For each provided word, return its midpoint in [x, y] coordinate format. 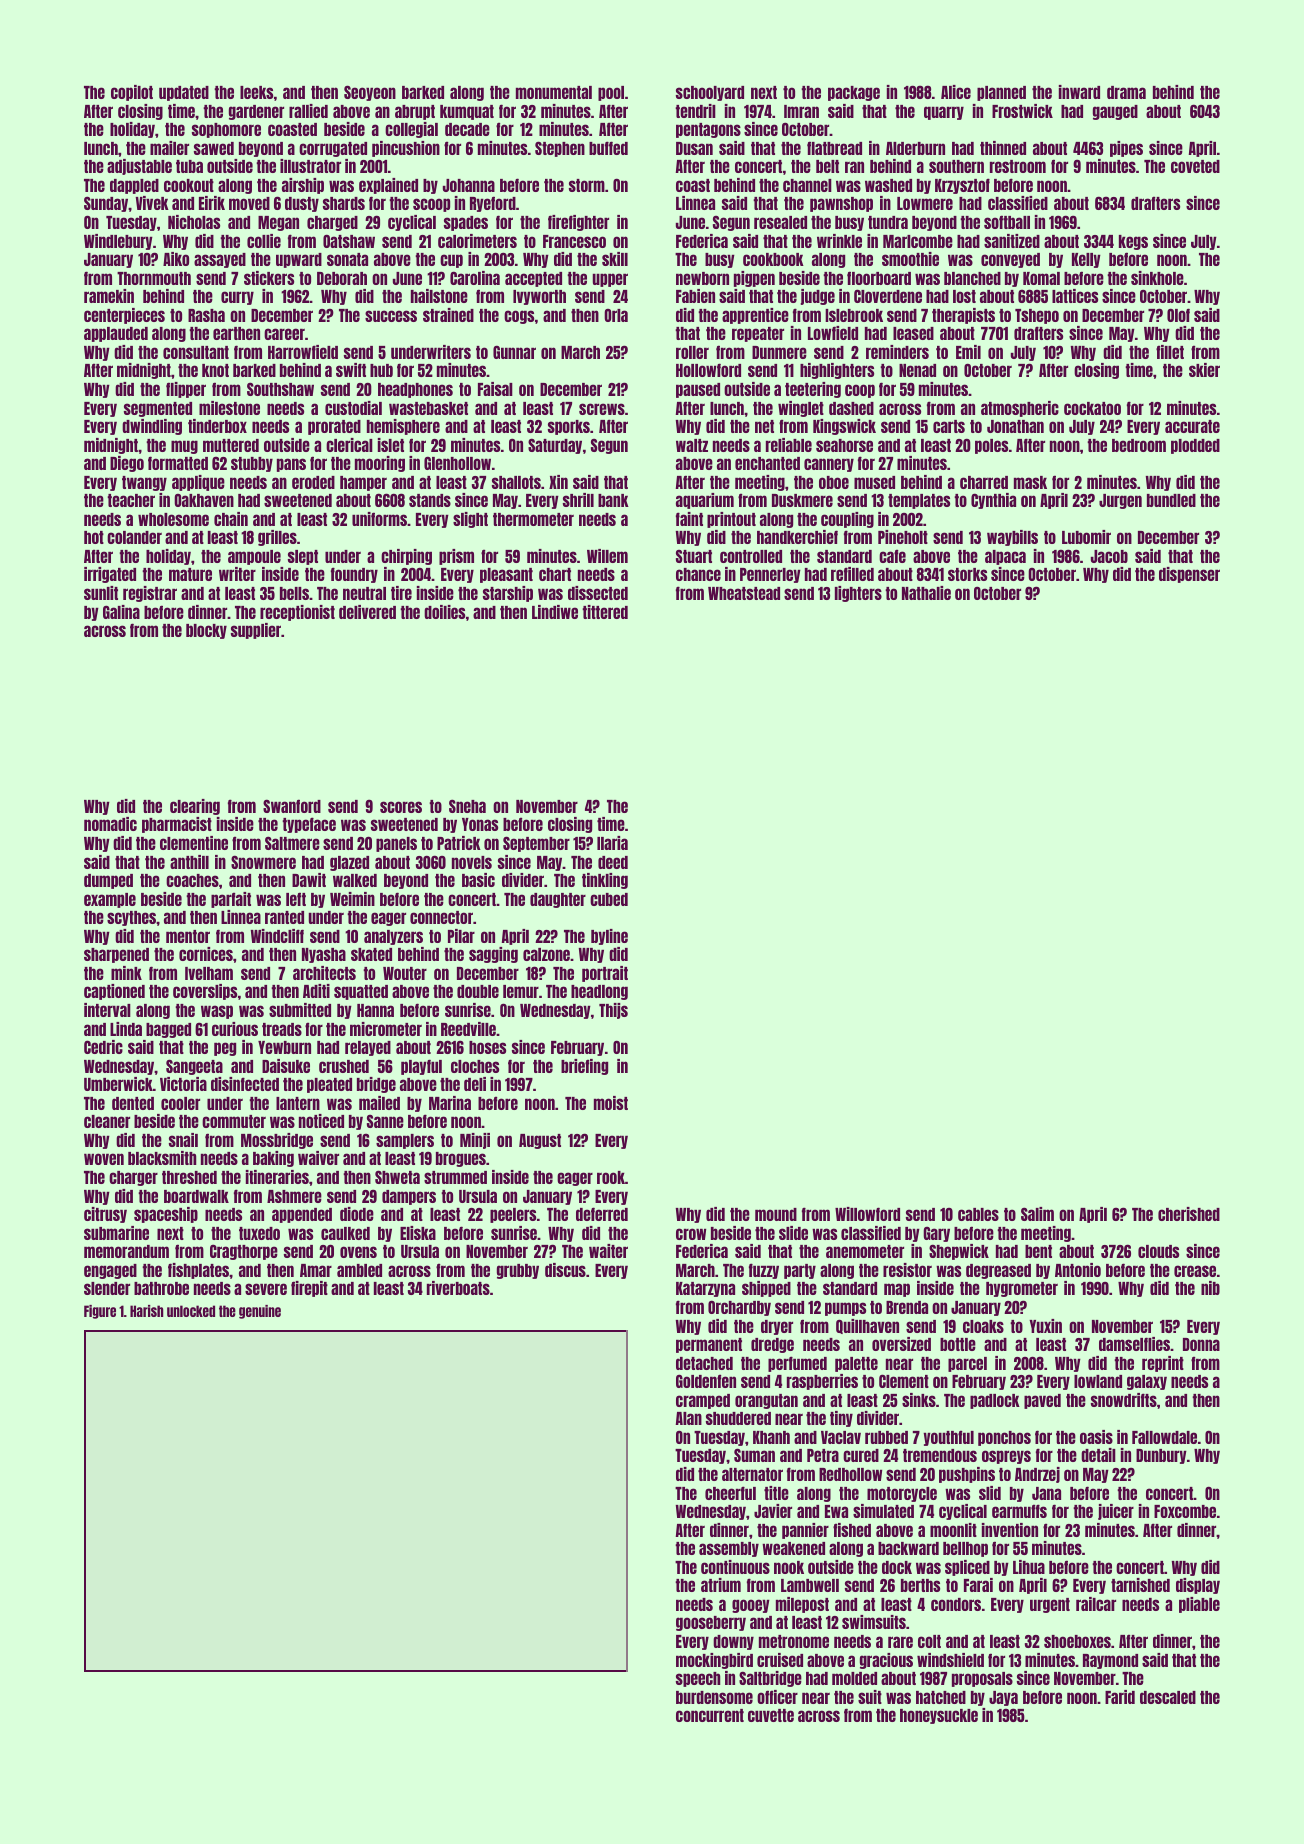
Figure [100, 1312]
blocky [206, 631]
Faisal [495, 389]
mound [776, 1214]
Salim [1037, 1214]
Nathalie [926, 593]
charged [332, 223]
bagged [168, 1030]
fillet [1170, 352]
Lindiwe [555, 612]
